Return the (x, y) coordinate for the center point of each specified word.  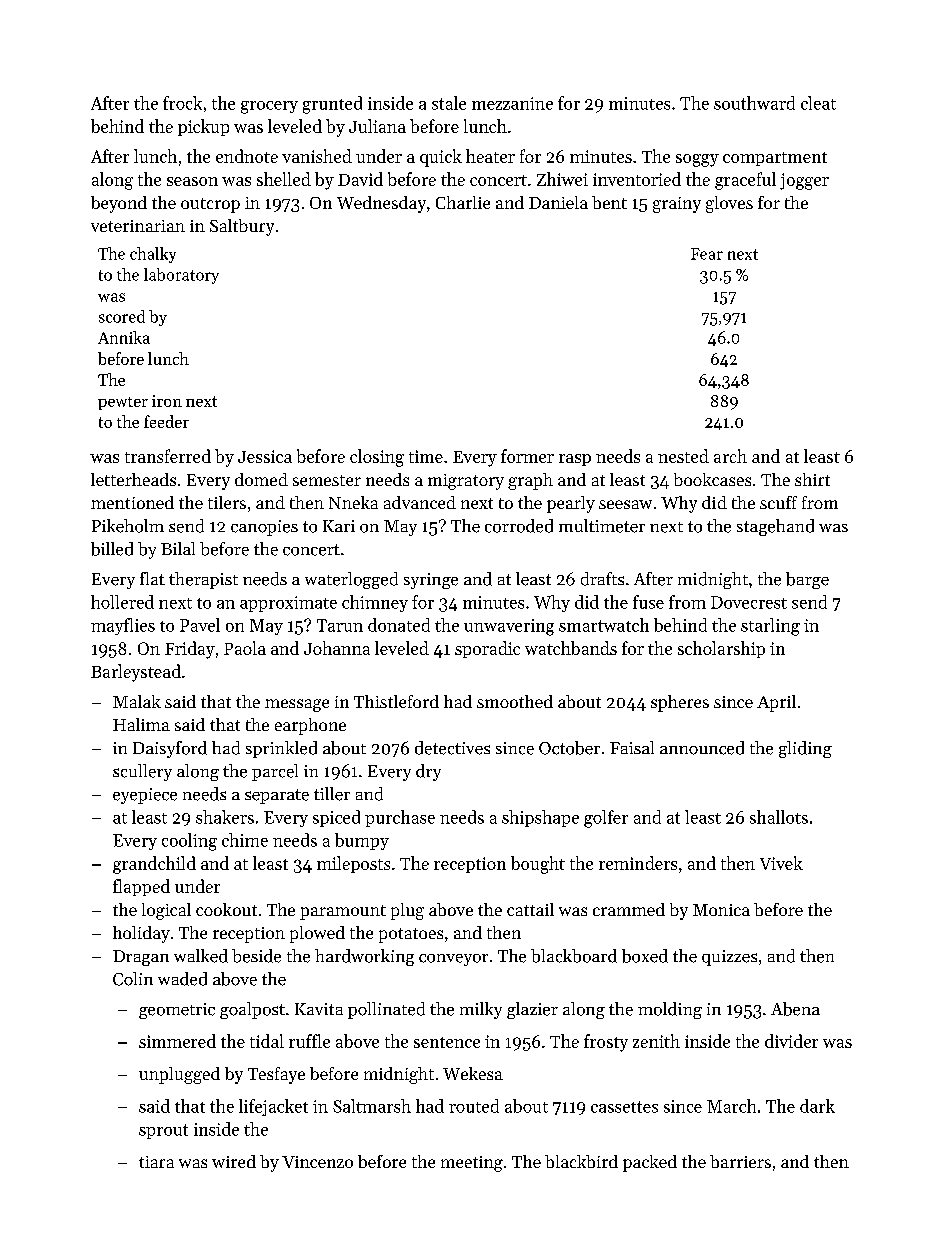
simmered (177, 1041)
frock (182, 103)
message (297, 705)
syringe (431, 581)
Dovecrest (749, 602)
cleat (818, 103)
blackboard (574, 956)
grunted (332, 105)
